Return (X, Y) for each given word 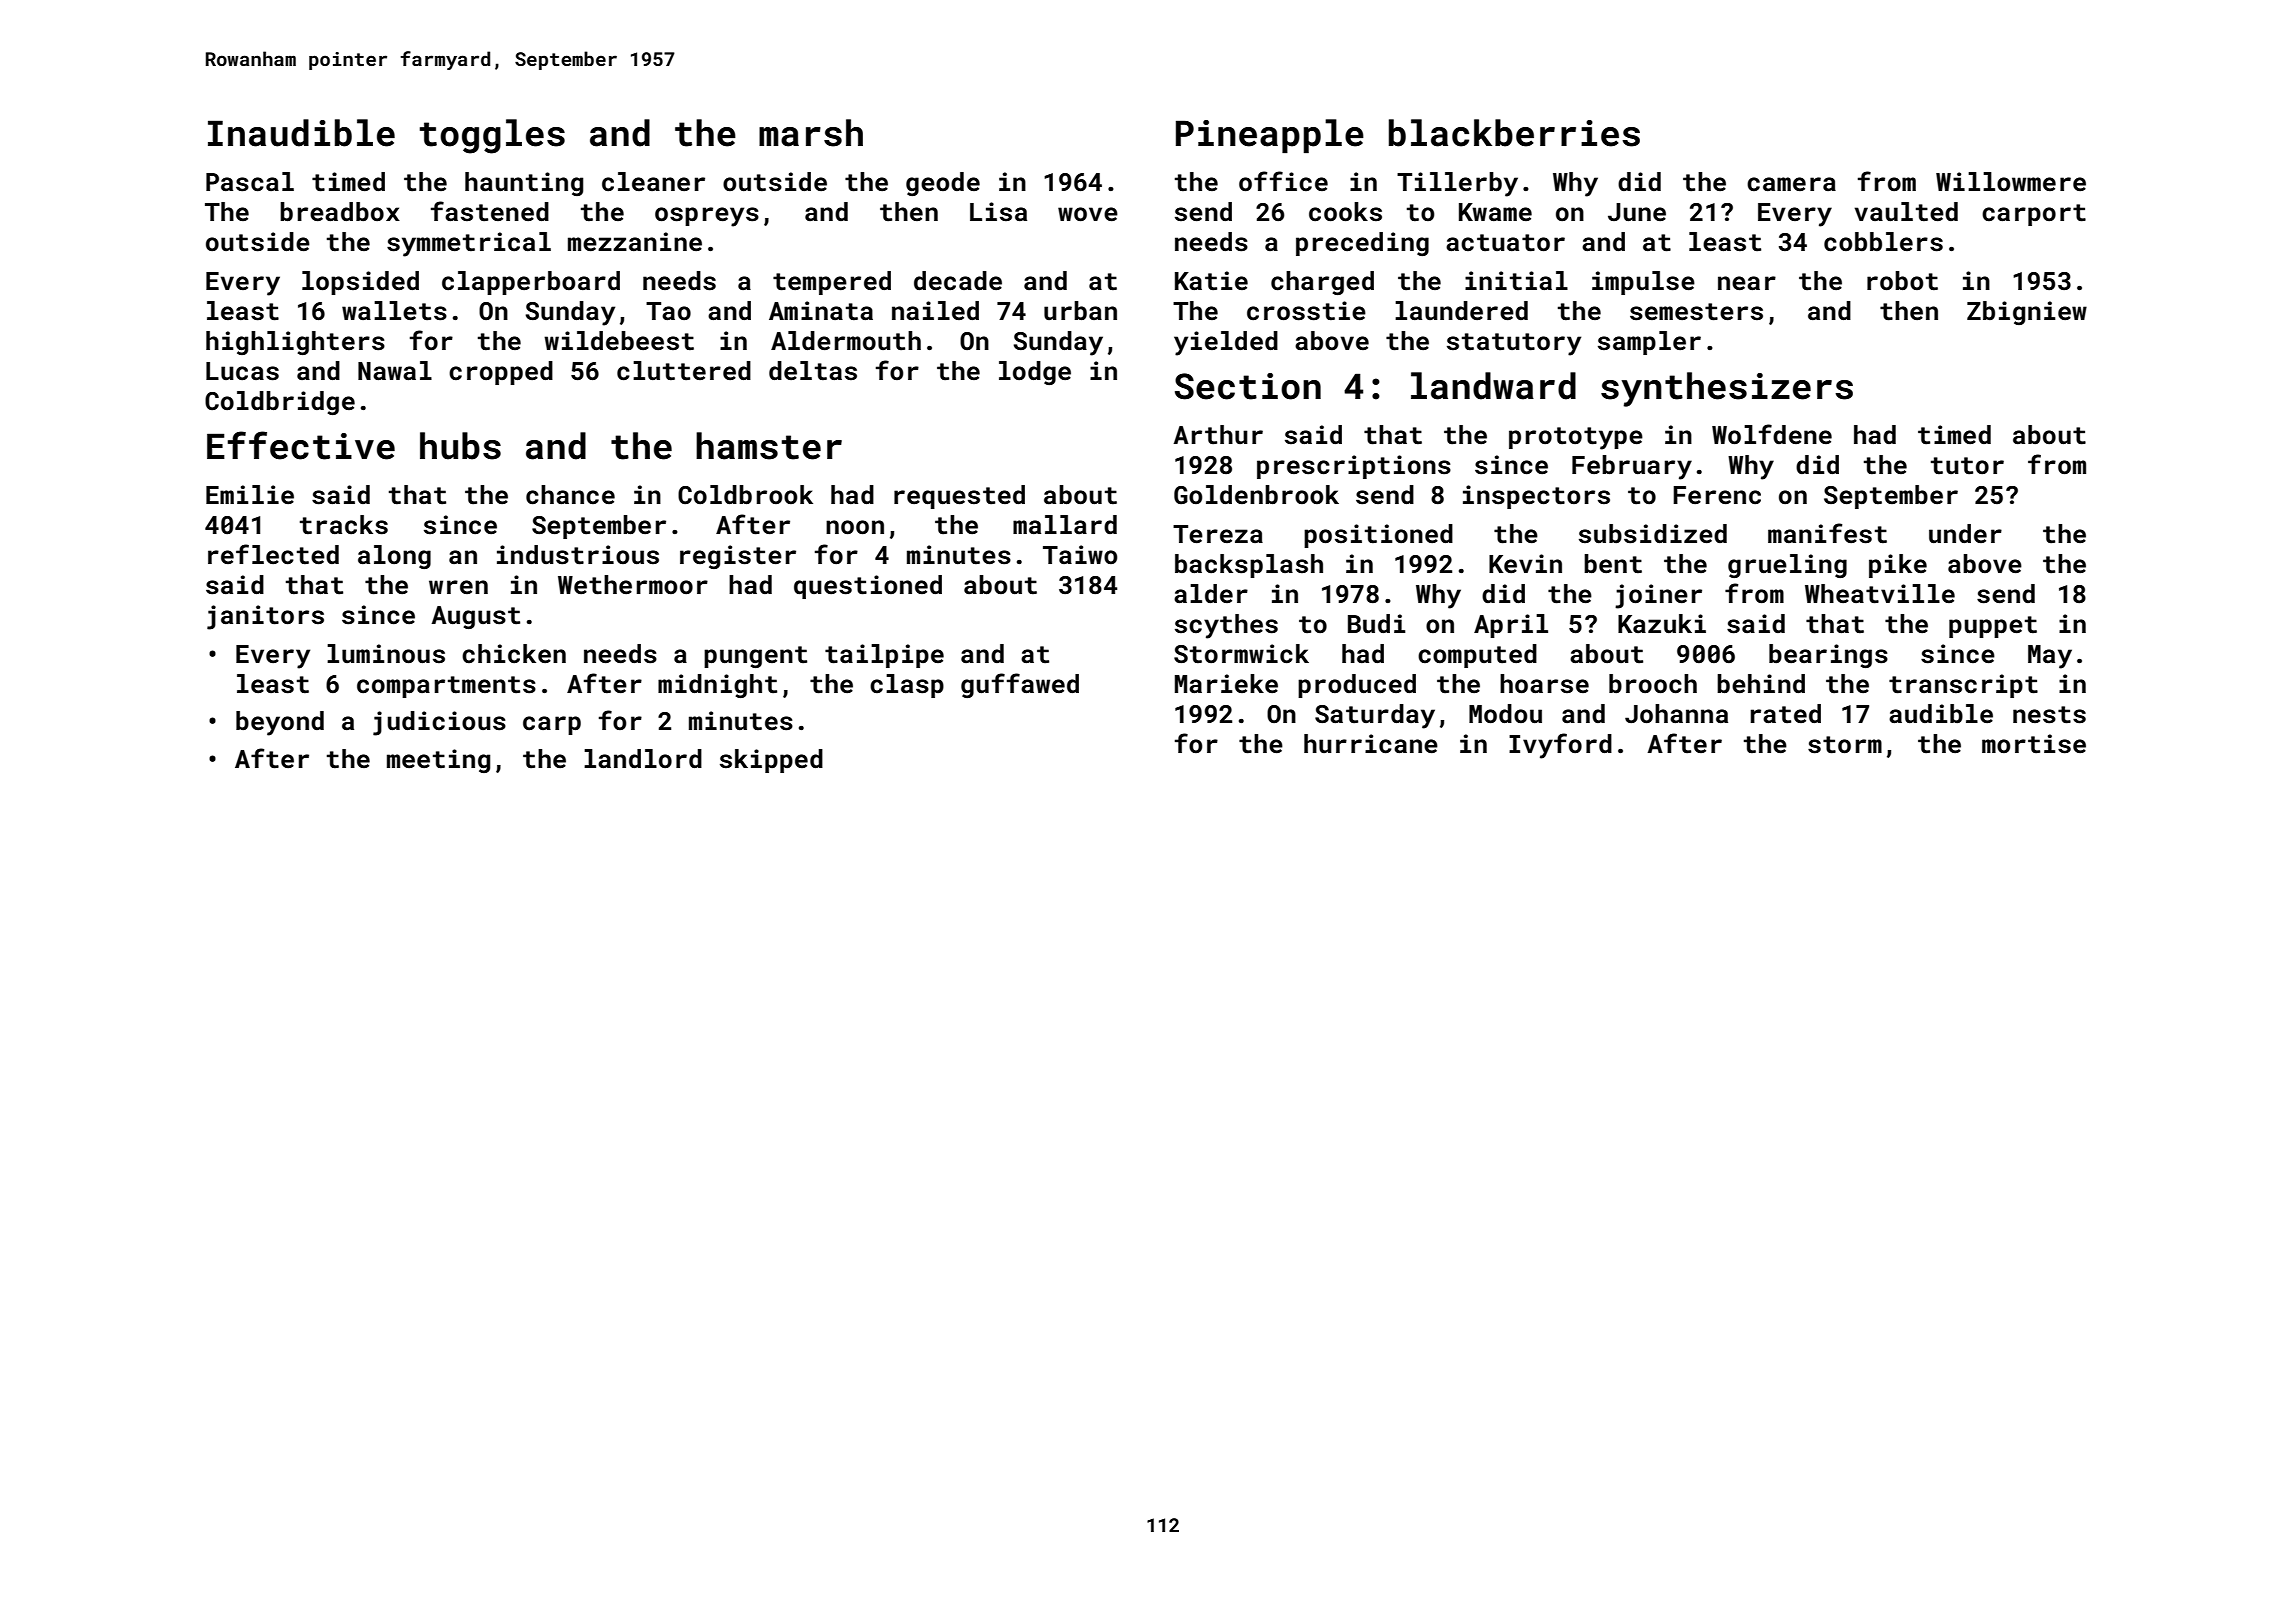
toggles (492, 136)
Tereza (1218, 534)
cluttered (684, 371)
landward (1493, 386)
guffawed (1020, 685)
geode (943, 184)
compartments (446, 687)
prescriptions (1354, 467)
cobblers (1883, 242)
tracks (344, 525)
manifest (1827, 533)
